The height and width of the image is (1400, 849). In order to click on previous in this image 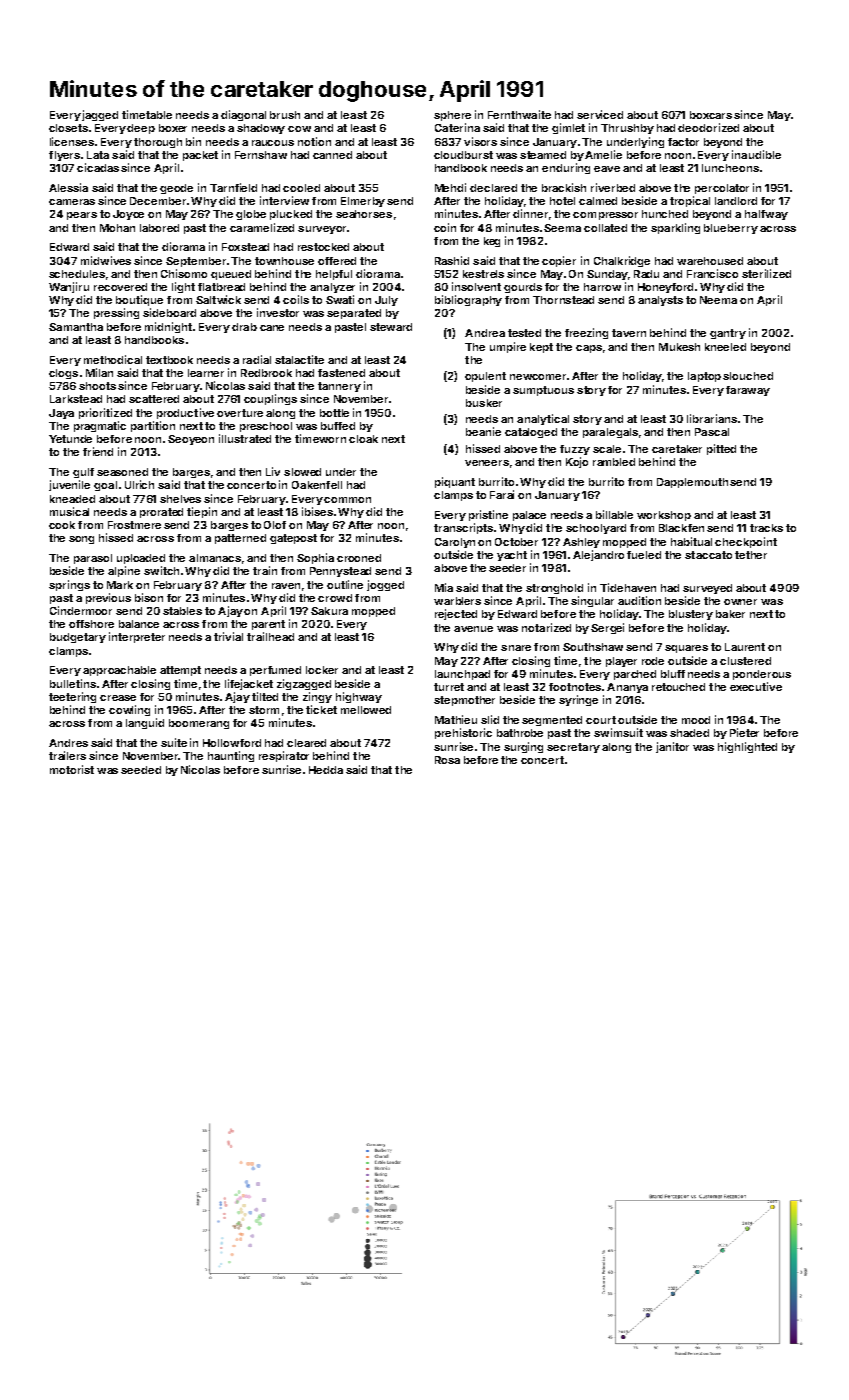, I will do `click(108, 598)`.
